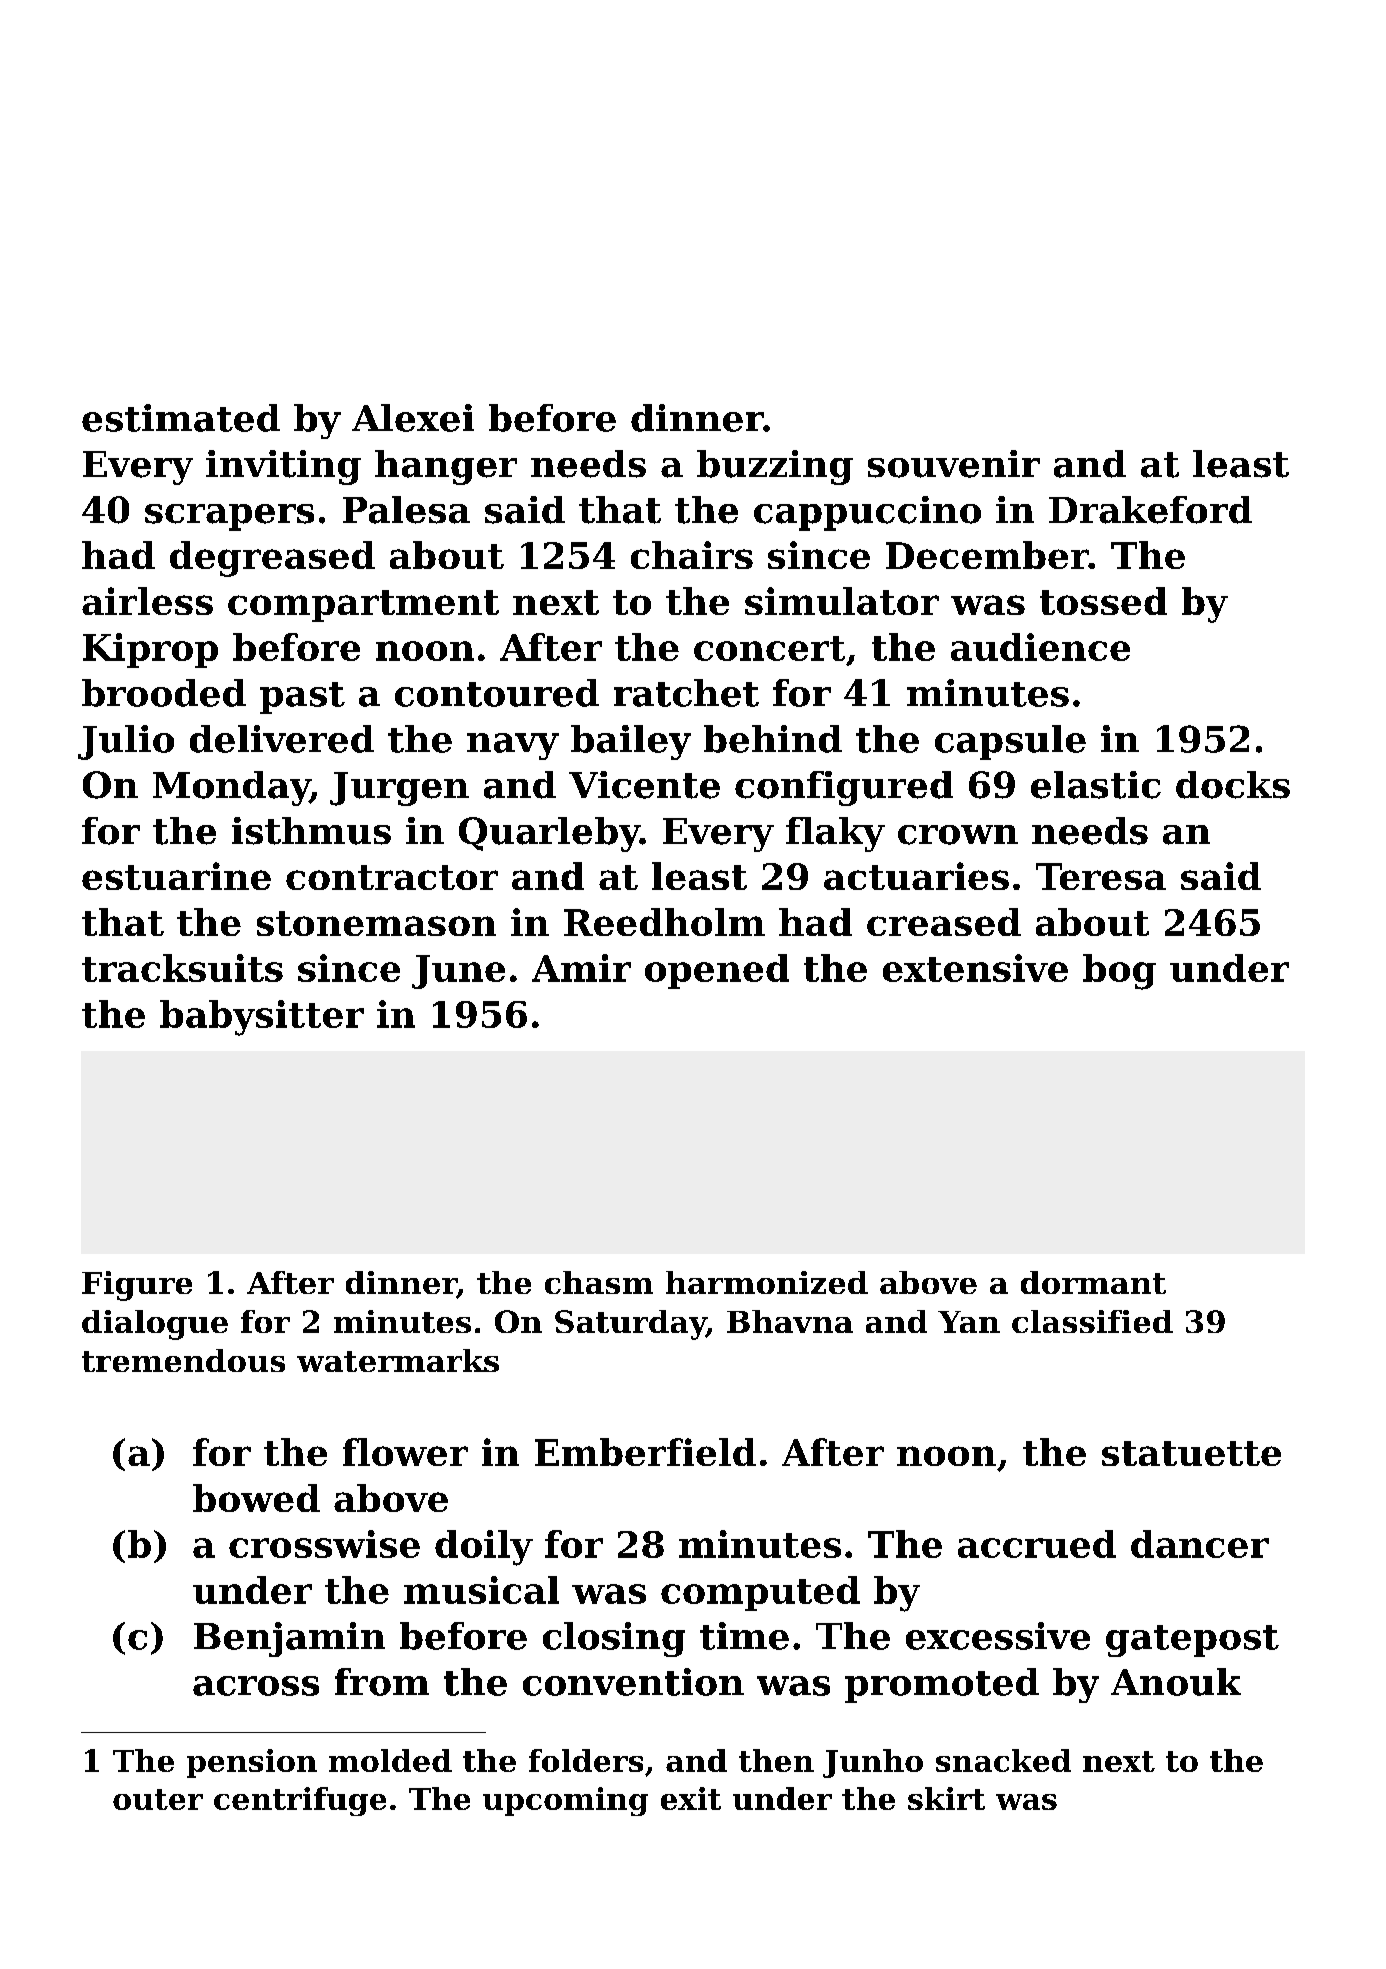 This page has width=1386, height=1969. I want to click on elastic, so click(1096, 785).
